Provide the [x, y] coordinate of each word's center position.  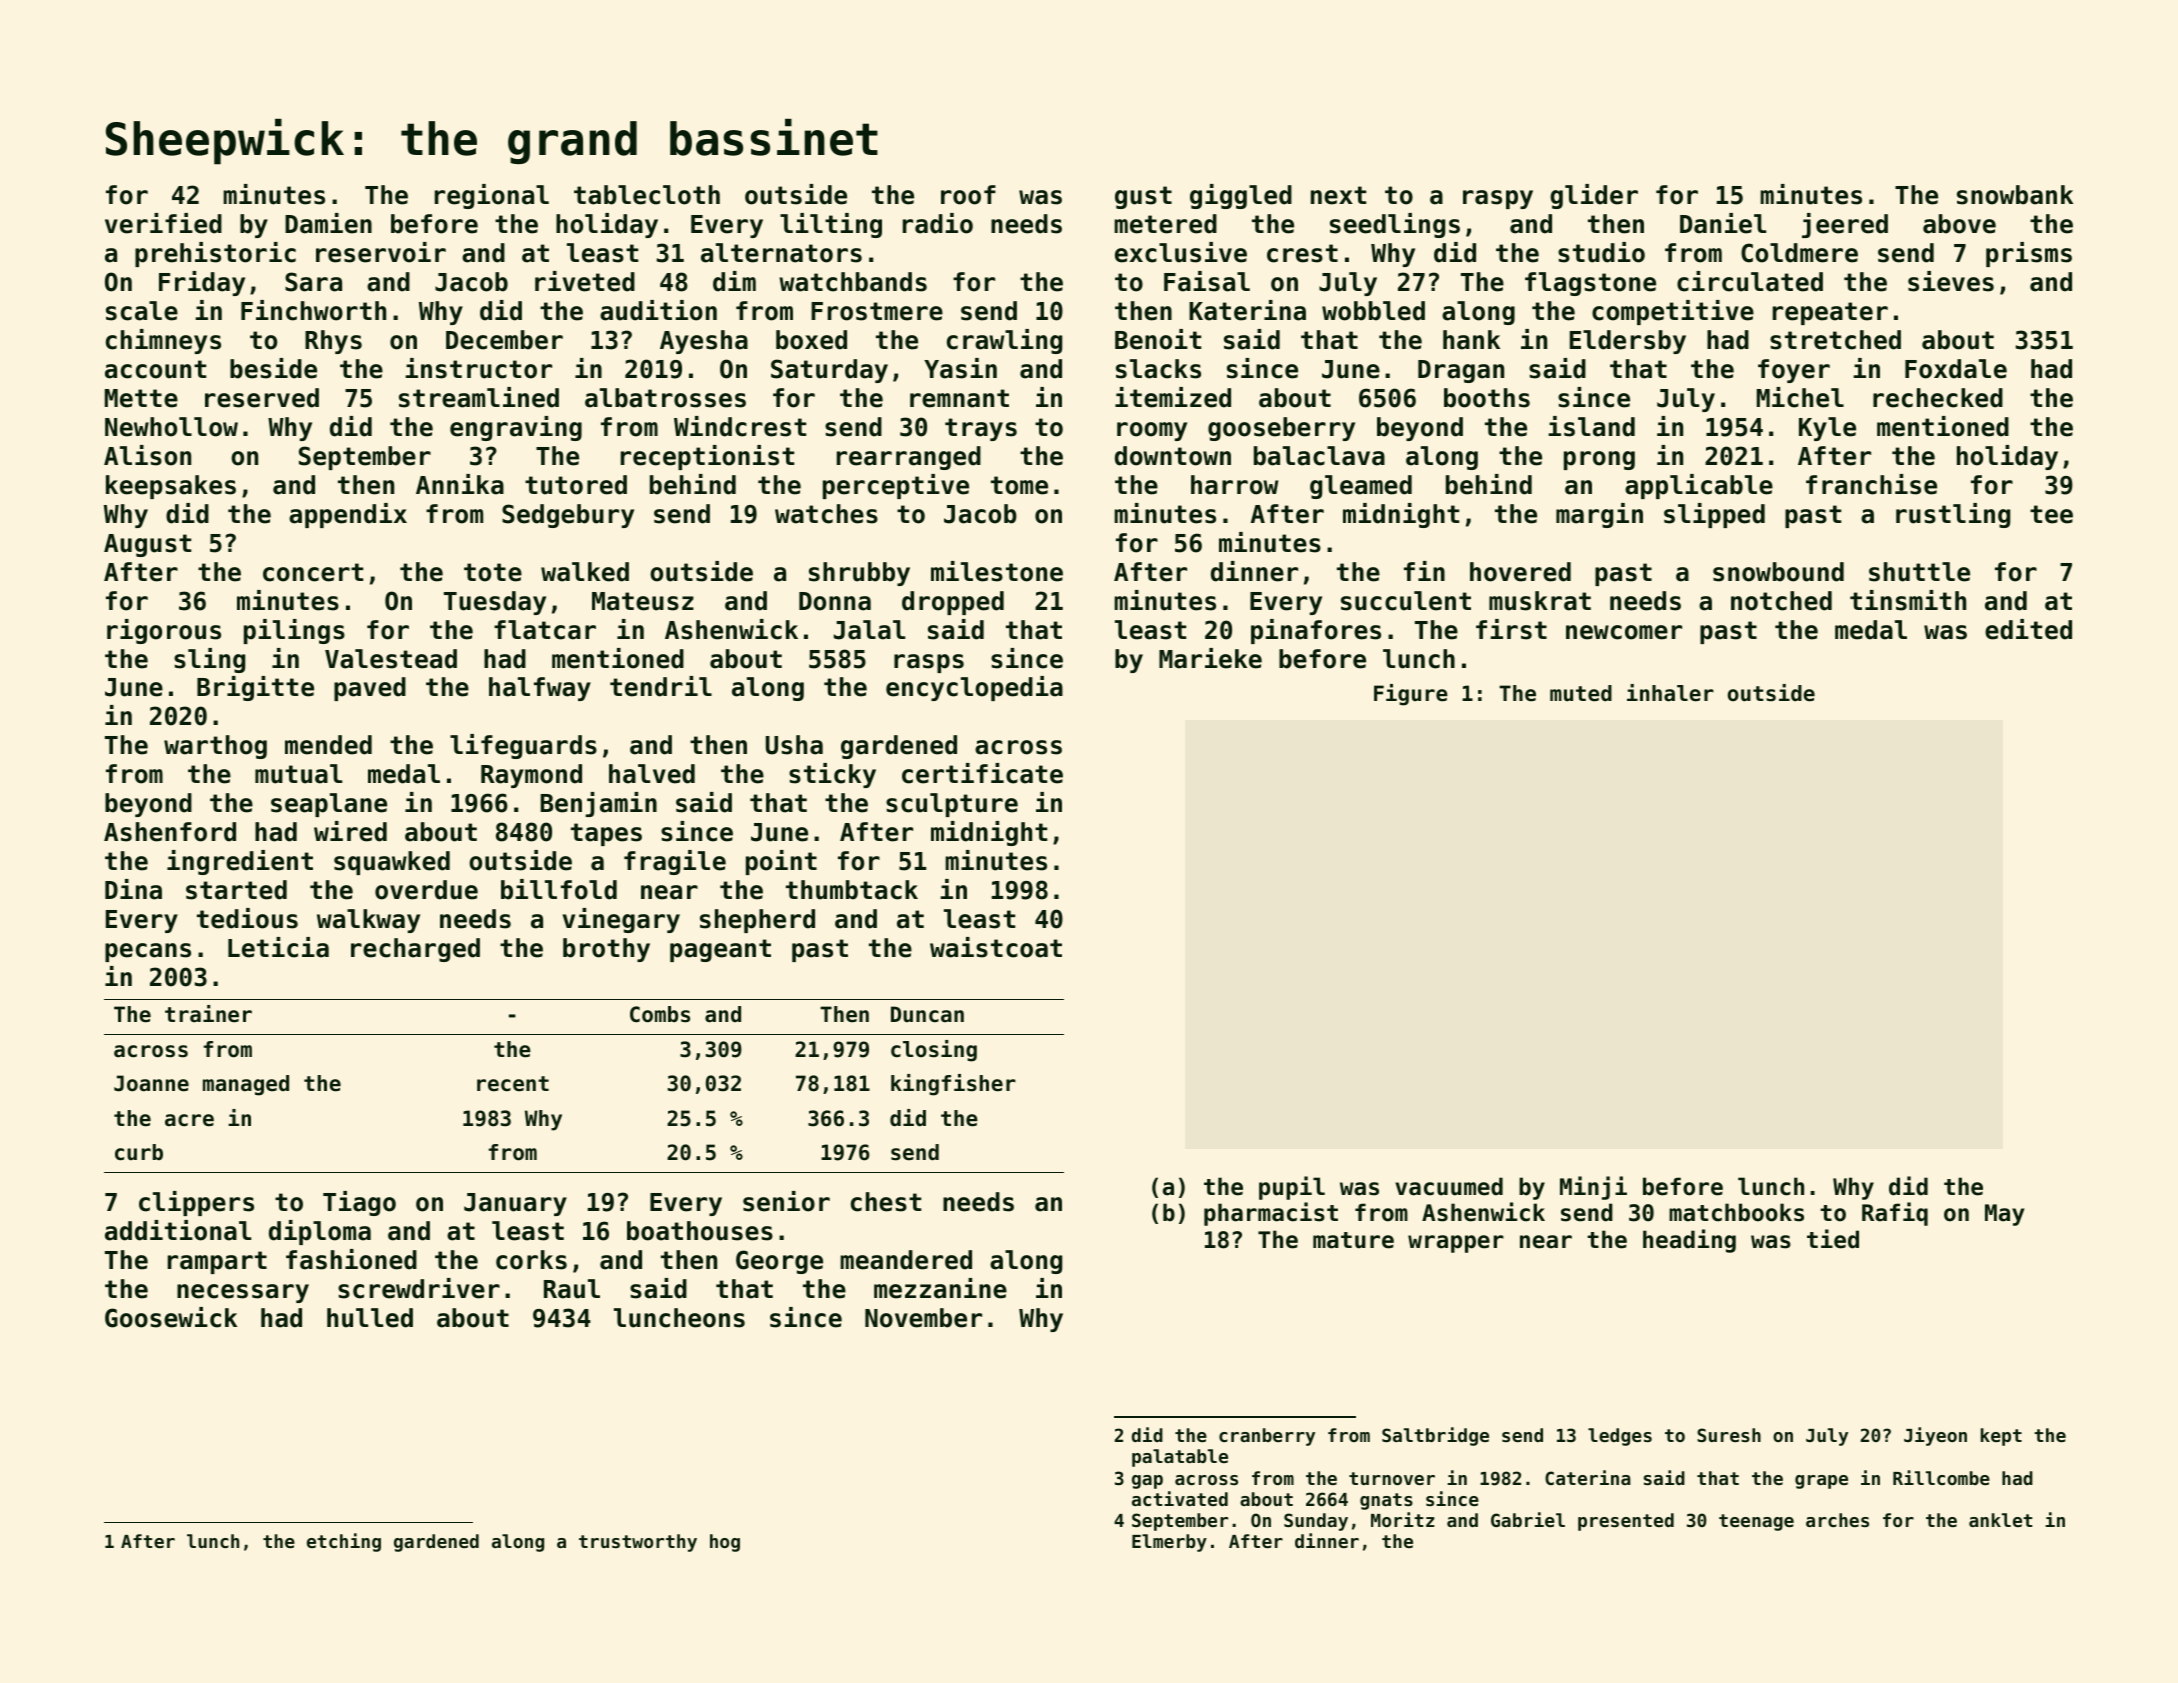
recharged [415, 950]
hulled [370, 1318]
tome [1019, 485]
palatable [1180, 1458]
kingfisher [953, 1085]
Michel [1800, 397]
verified [163, 223]
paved [370, 689]
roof [968, 195]
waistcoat [996, 947]
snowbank [2015, 195]
